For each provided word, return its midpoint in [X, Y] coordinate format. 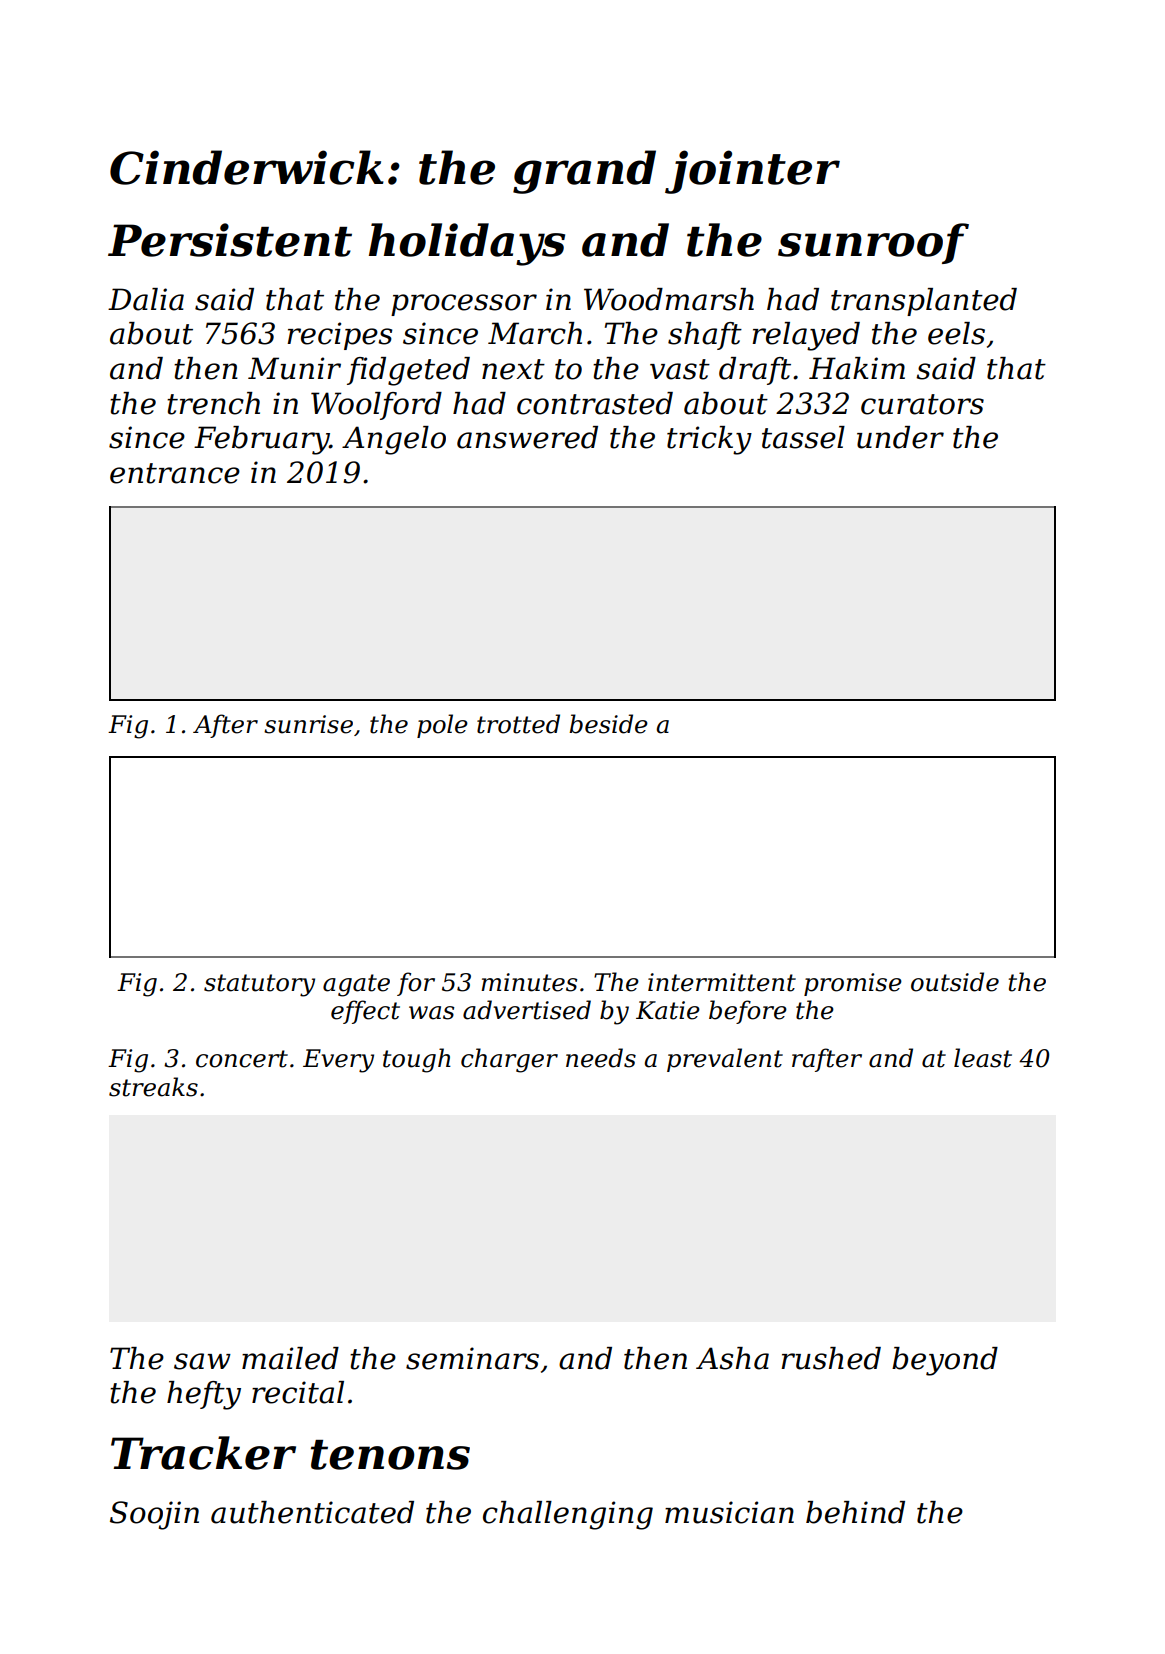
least [983, 1058]
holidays [467, 244]
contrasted [595, 403]
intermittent [722, 982]
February [262, 440]
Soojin [154, 1515]
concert [242, 1059]
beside [608, 724]
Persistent [230, 240]
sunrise [308, 724]
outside [955, 982]
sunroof [873, 243]
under [900, 437]
